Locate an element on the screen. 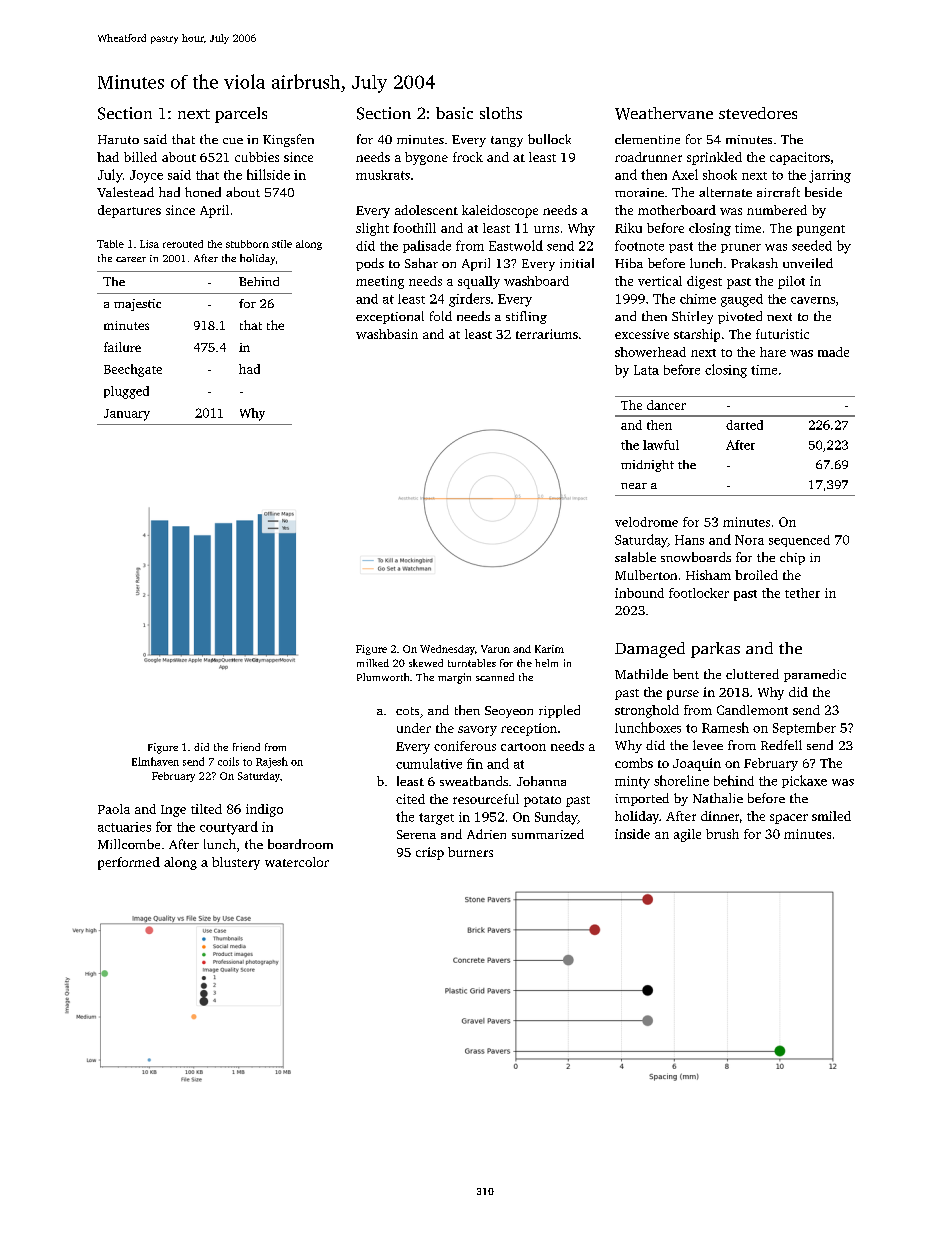 This screenshot has height=1233, width=952. tilted is located at coordinates (206, 809).
